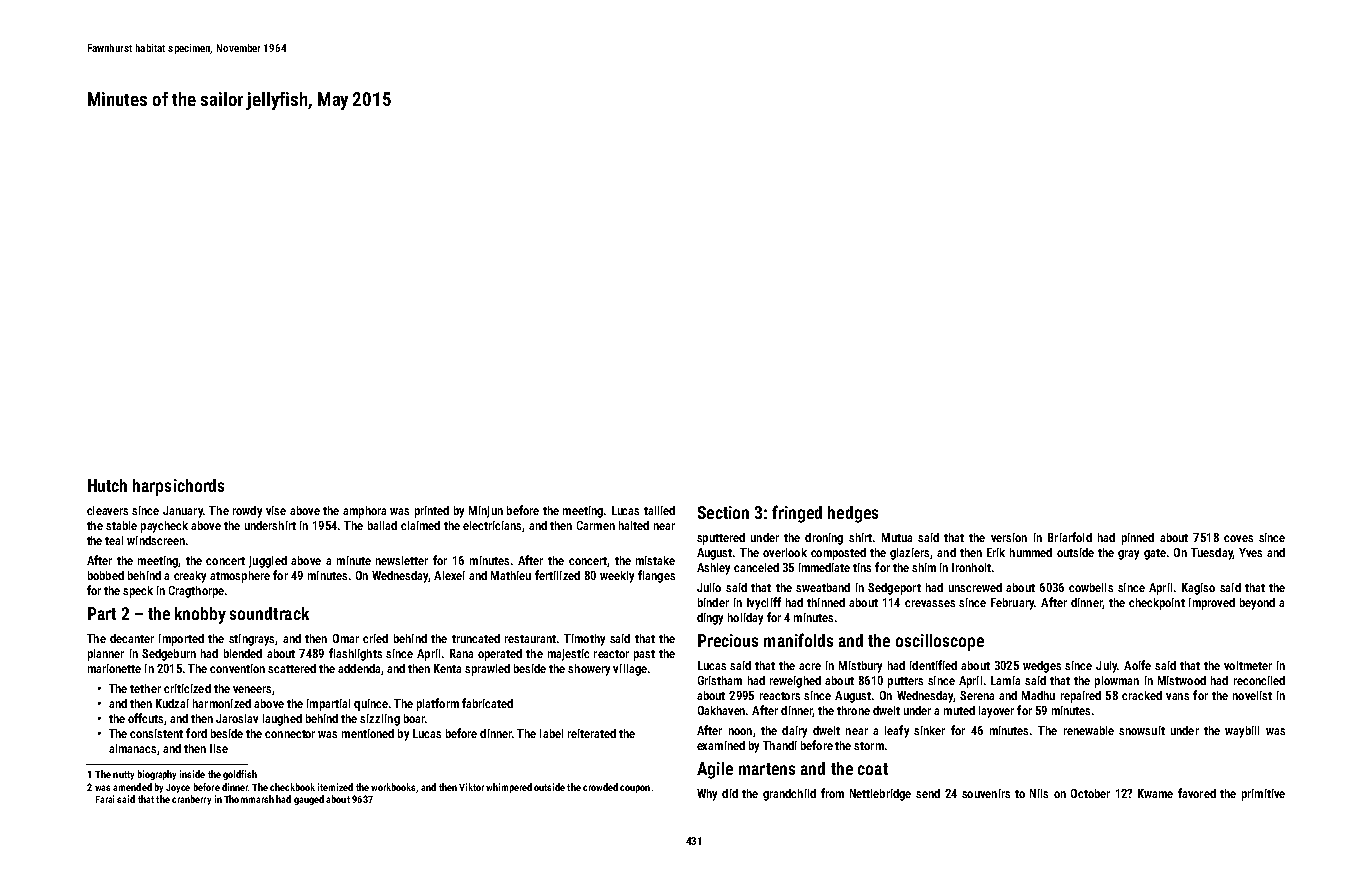 This document has height=887, width=1372. I want to click on itemized, so click(335, 787).
